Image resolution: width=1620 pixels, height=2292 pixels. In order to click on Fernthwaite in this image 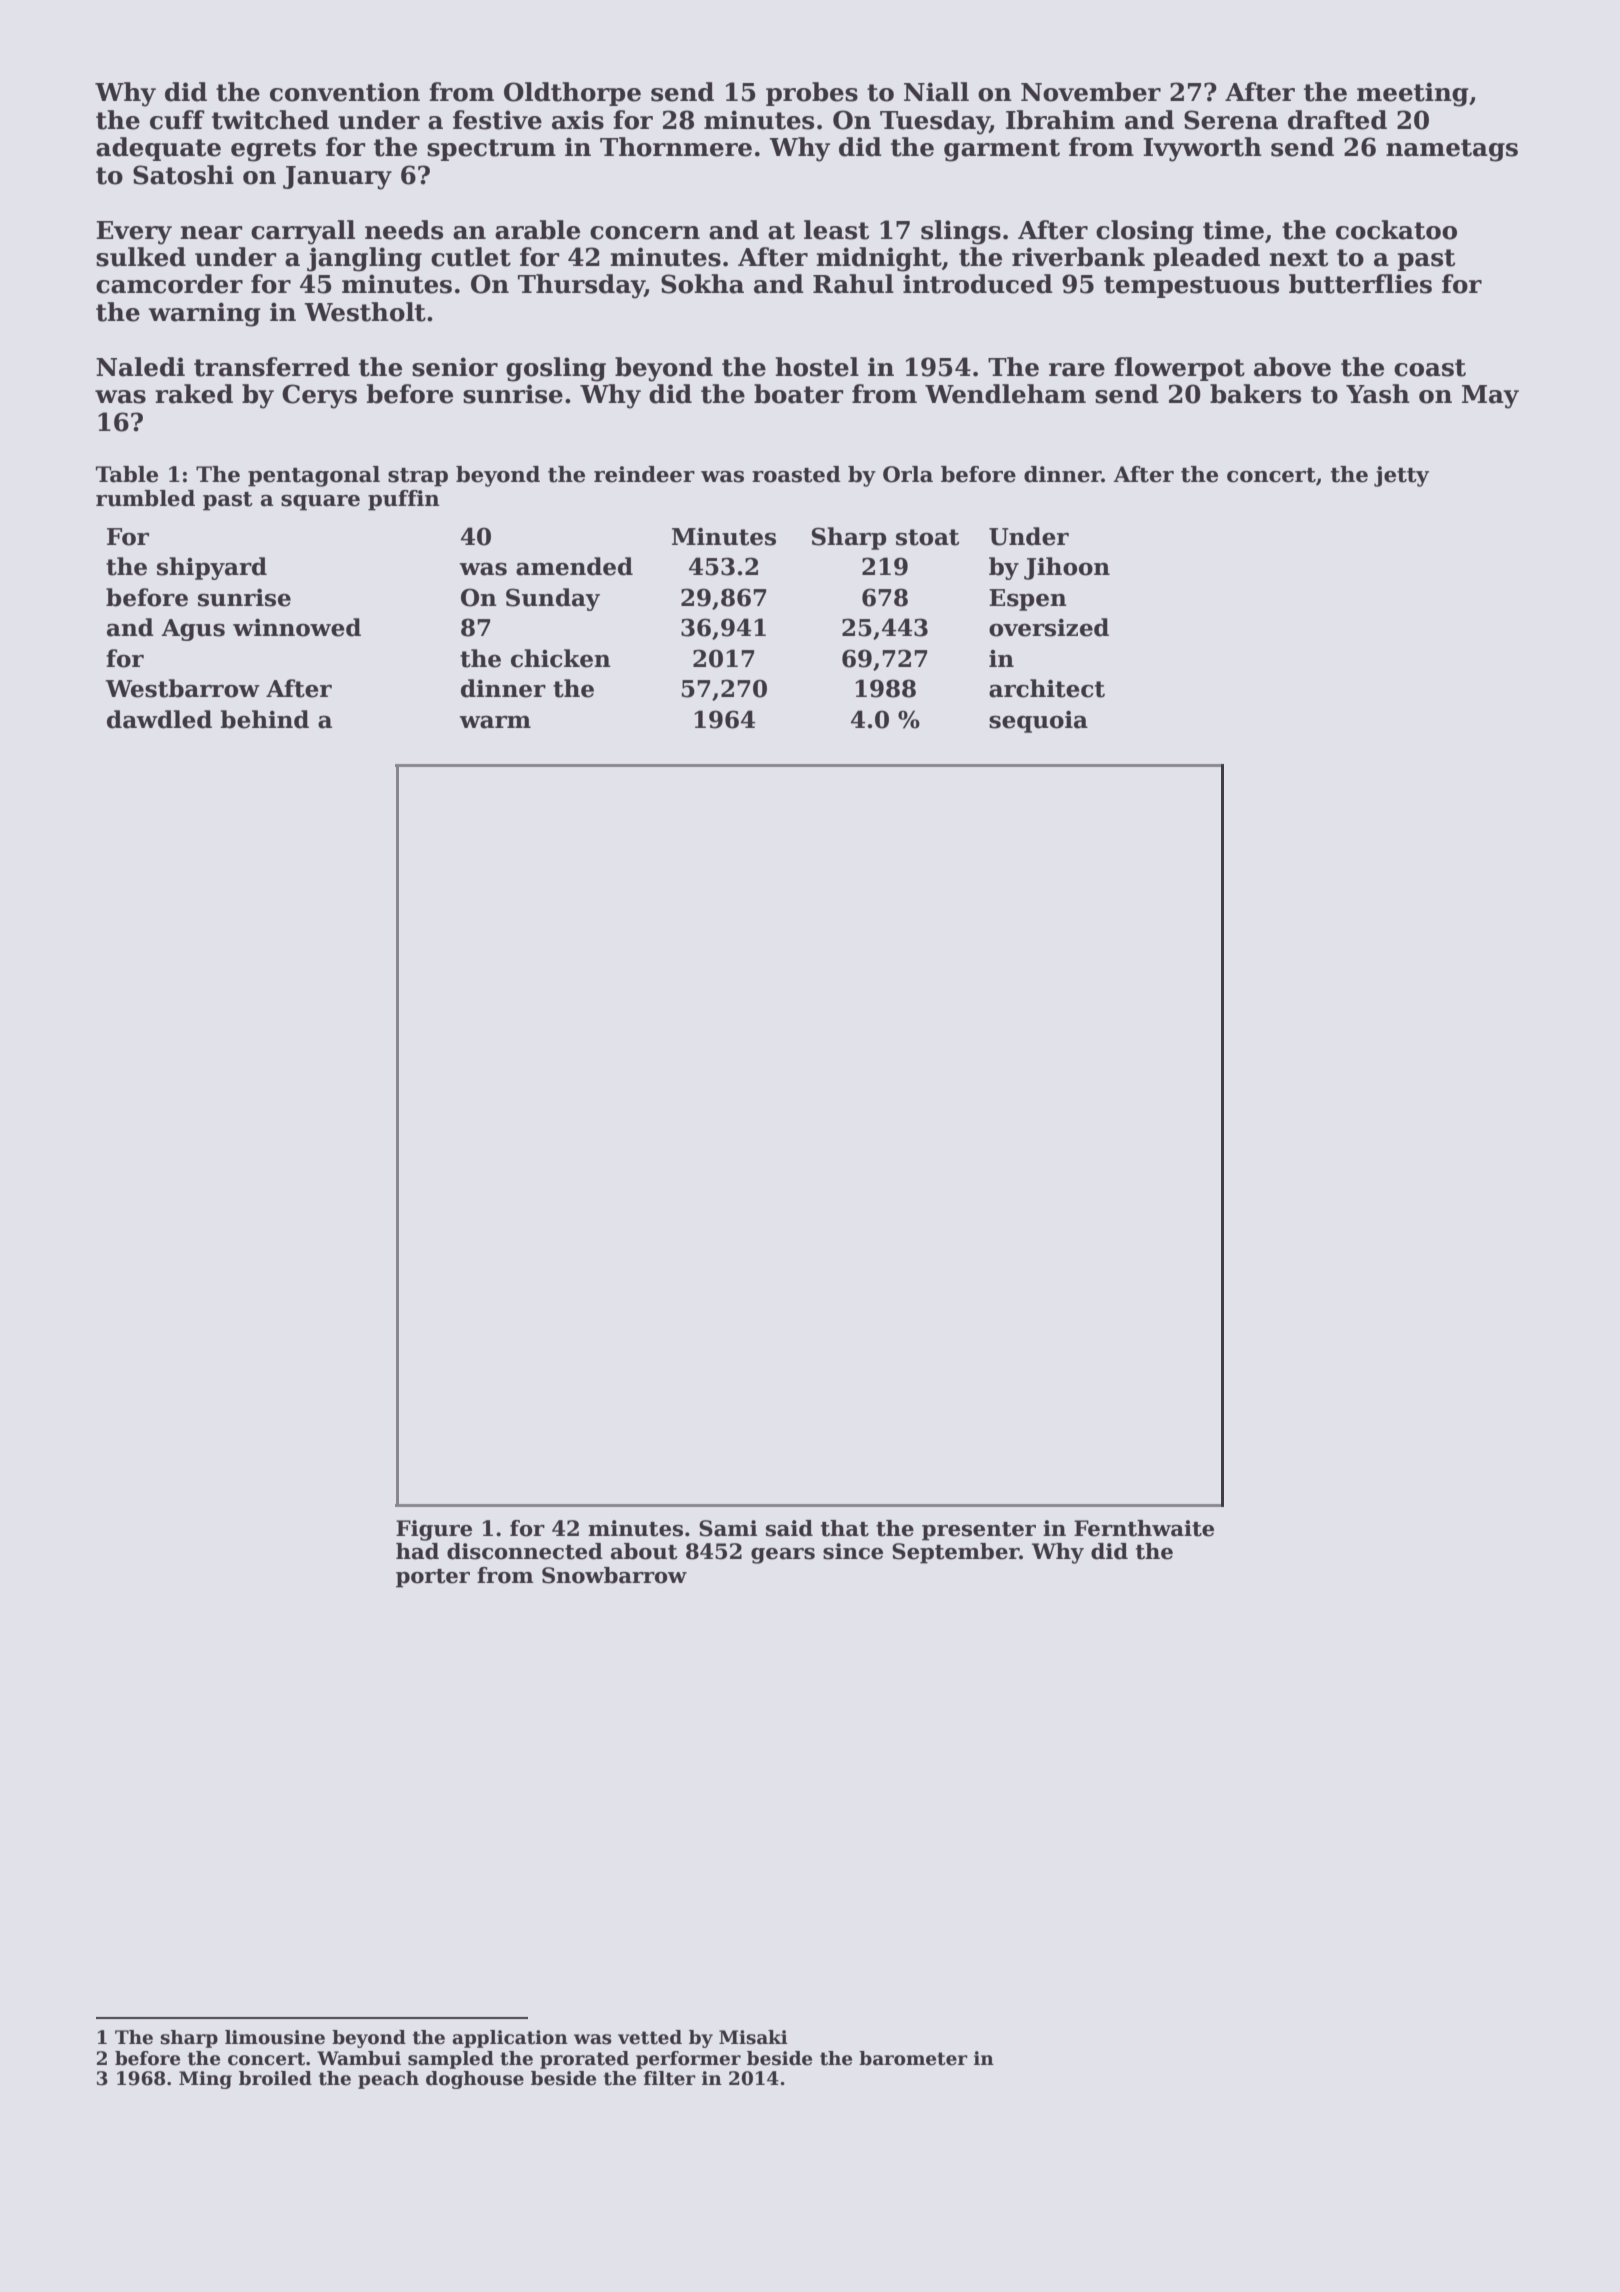, I will do `click(1144, 1528)`.
